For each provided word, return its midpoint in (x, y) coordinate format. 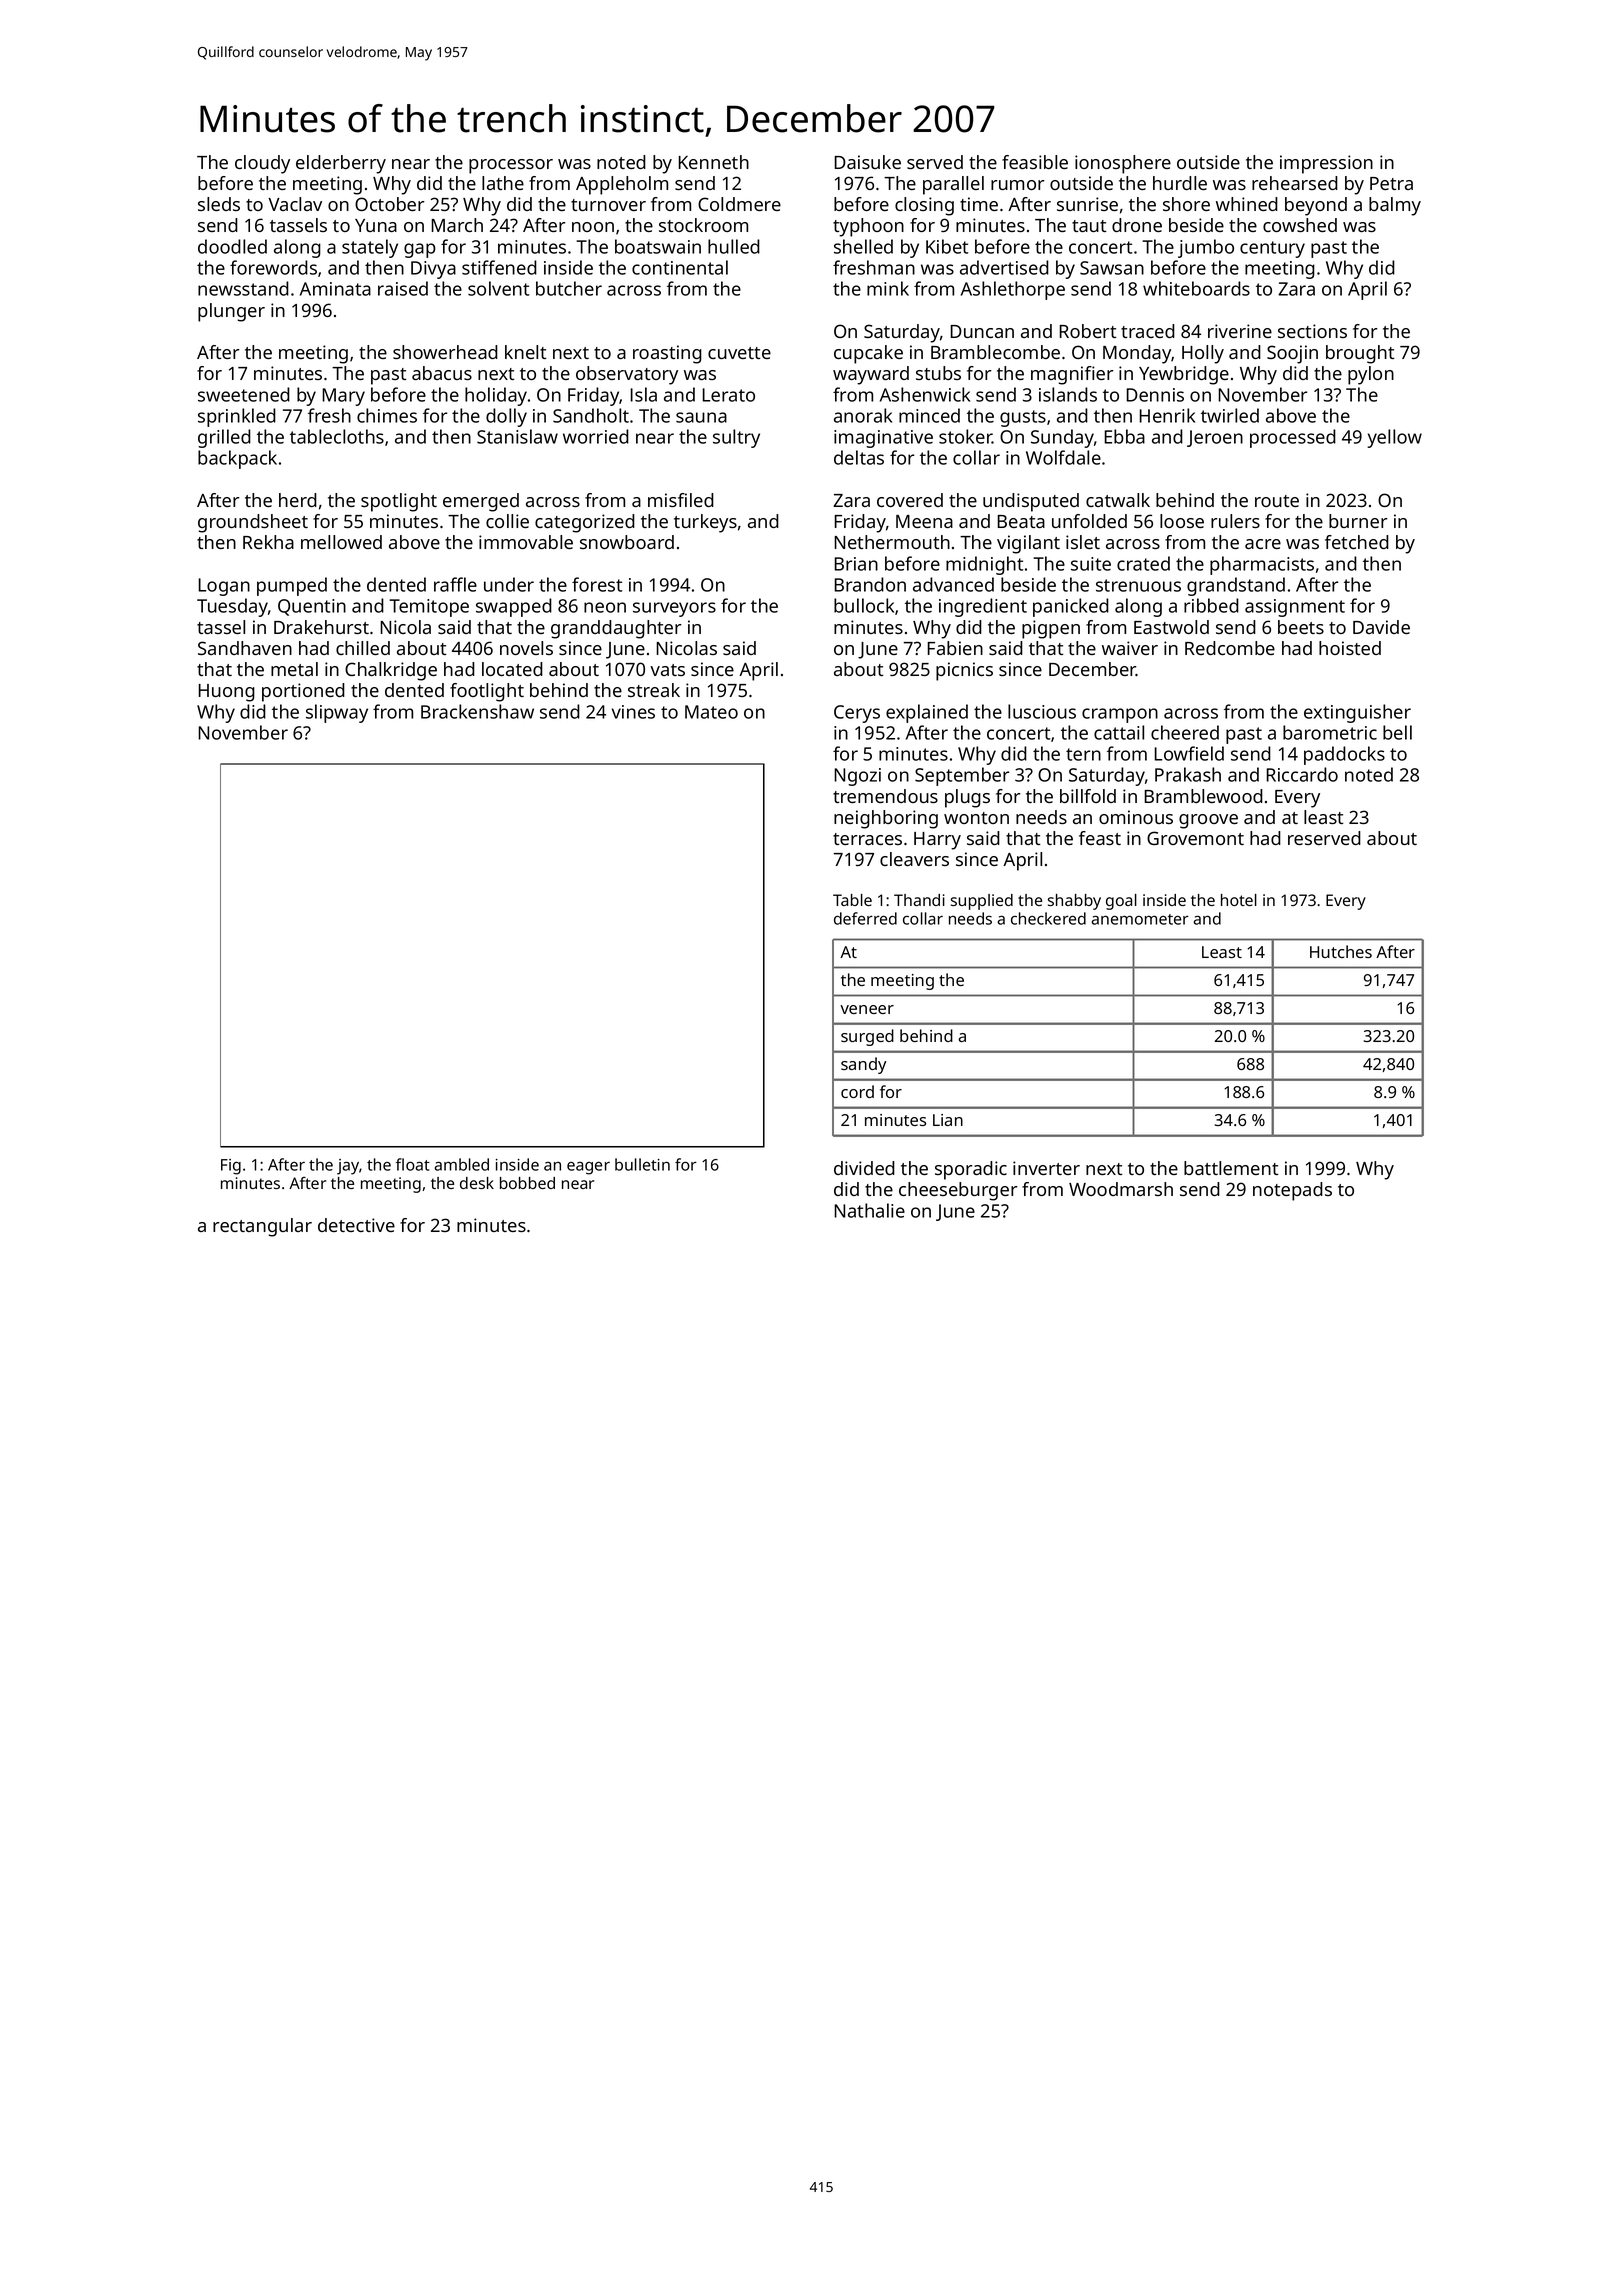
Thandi (919, 900)
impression (1326, 164)
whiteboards (1196, 288)
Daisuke (868, 162)
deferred (865, 918)
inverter (1046, 1168)
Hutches (1341, 951)
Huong (226, 693)
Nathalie (869, 1210)
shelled (863, 246)
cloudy (262, 164)
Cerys (857, 714)
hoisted (1350, 648)
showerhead (445, 352)
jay (348, 1167)
